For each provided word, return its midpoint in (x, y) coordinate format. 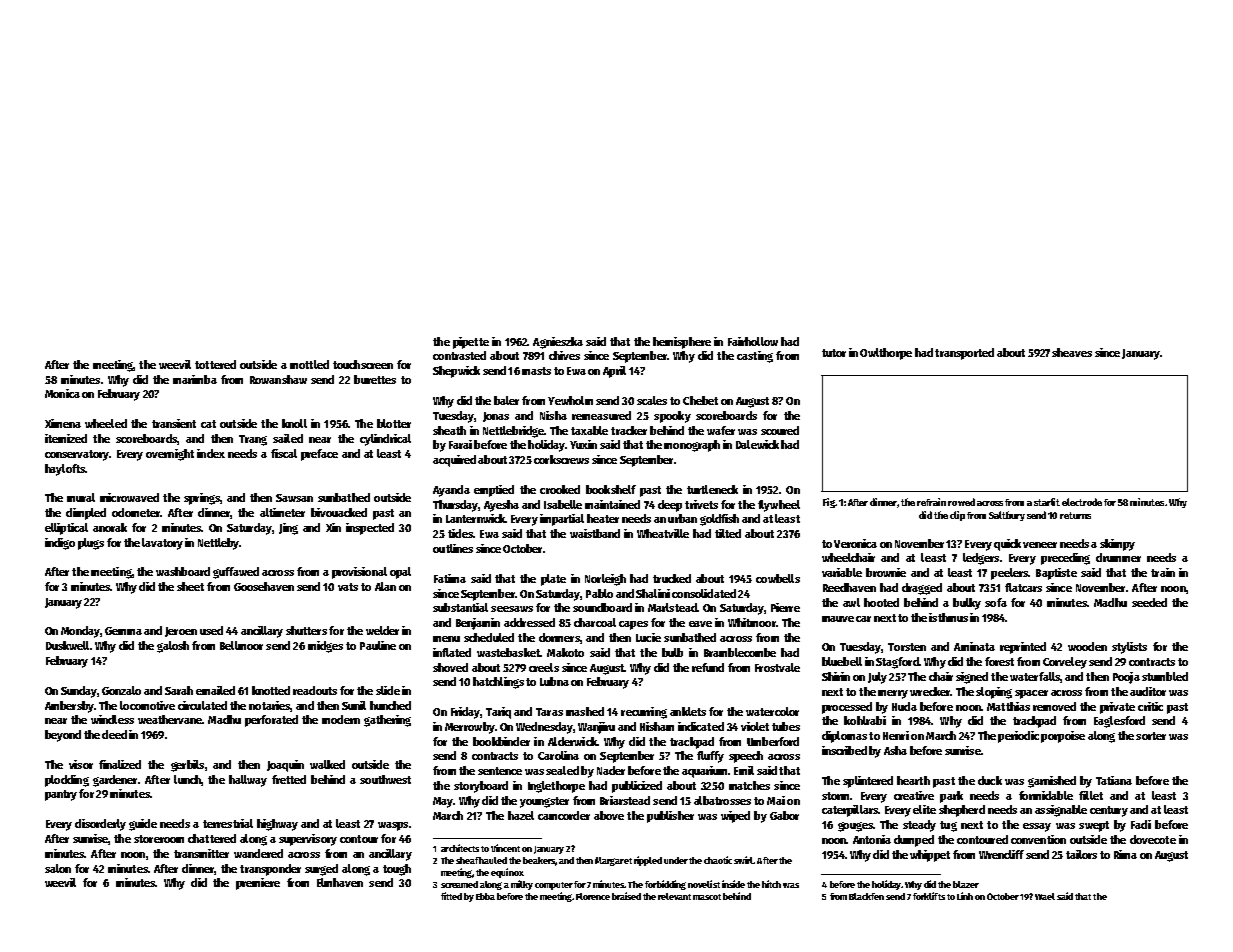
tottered (215, 364)
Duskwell (67, 645)
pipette (471, 343)
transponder (270, 870)
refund (708, 667)
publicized (637, 787)
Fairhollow (753, 341)
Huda (904, 706)
